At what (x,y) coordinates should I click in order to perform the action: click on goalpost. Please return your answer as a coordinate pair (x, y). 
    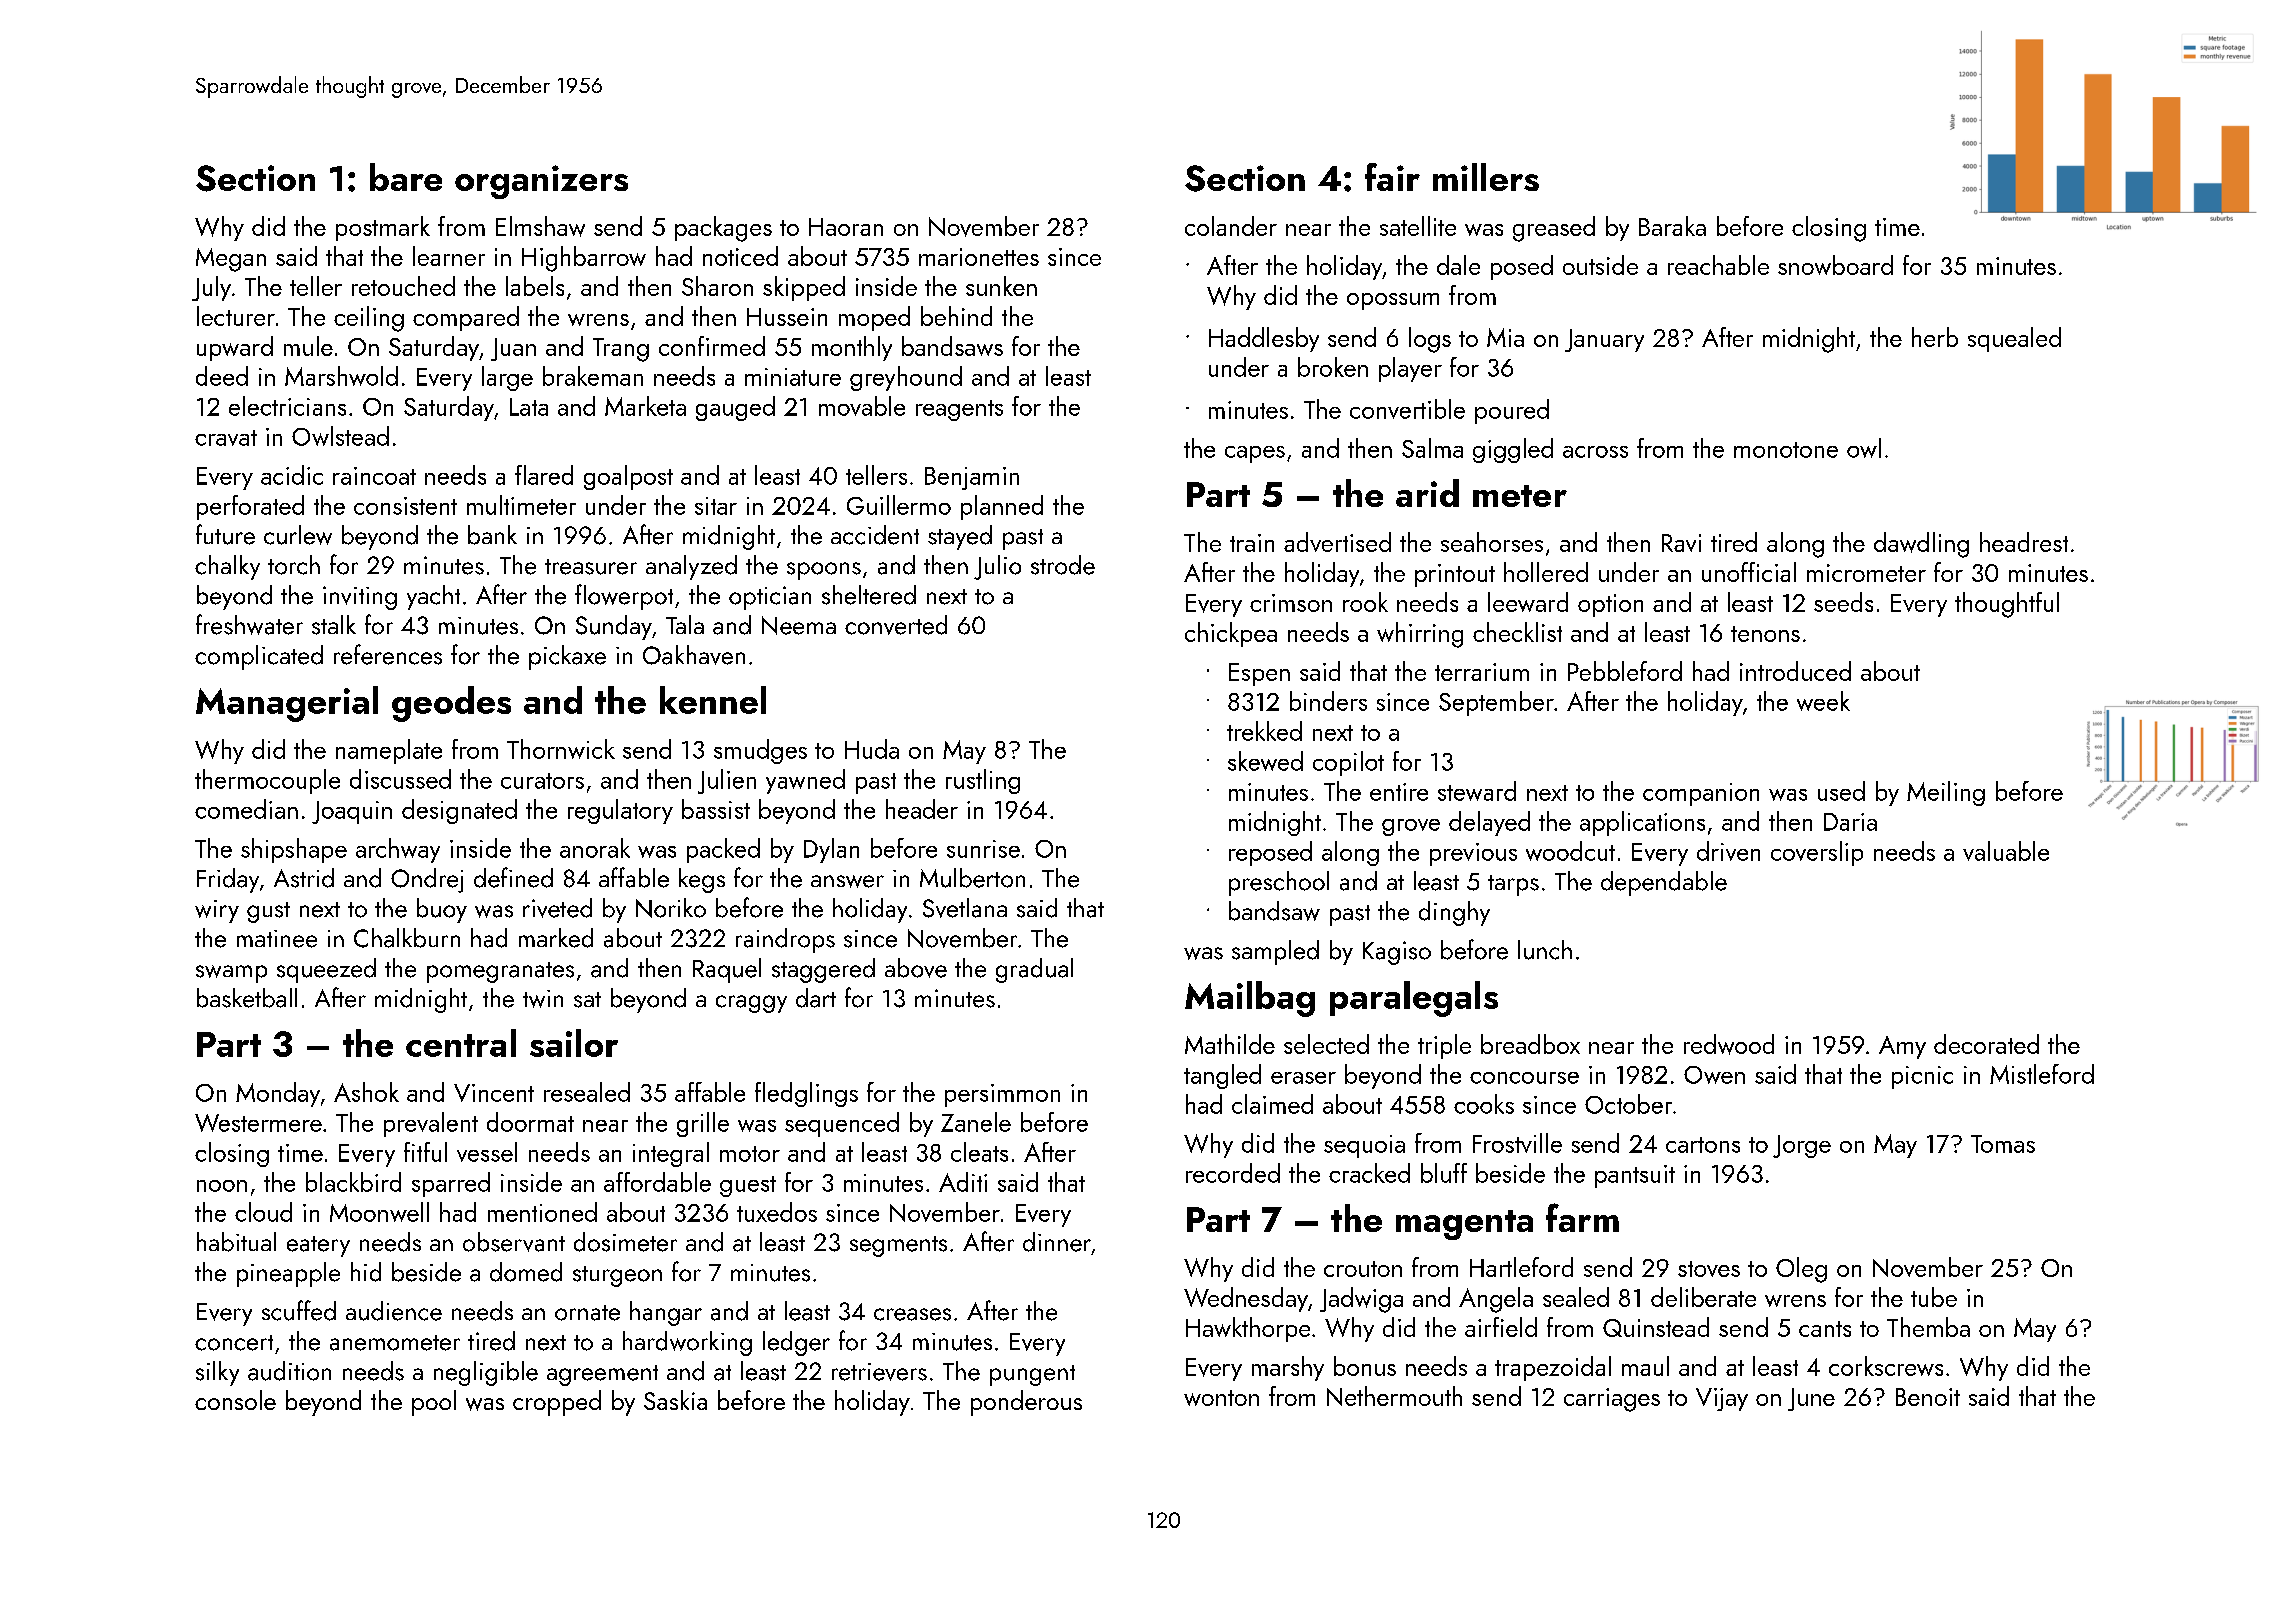
    Looking at the image, I should click on (628, 477).
